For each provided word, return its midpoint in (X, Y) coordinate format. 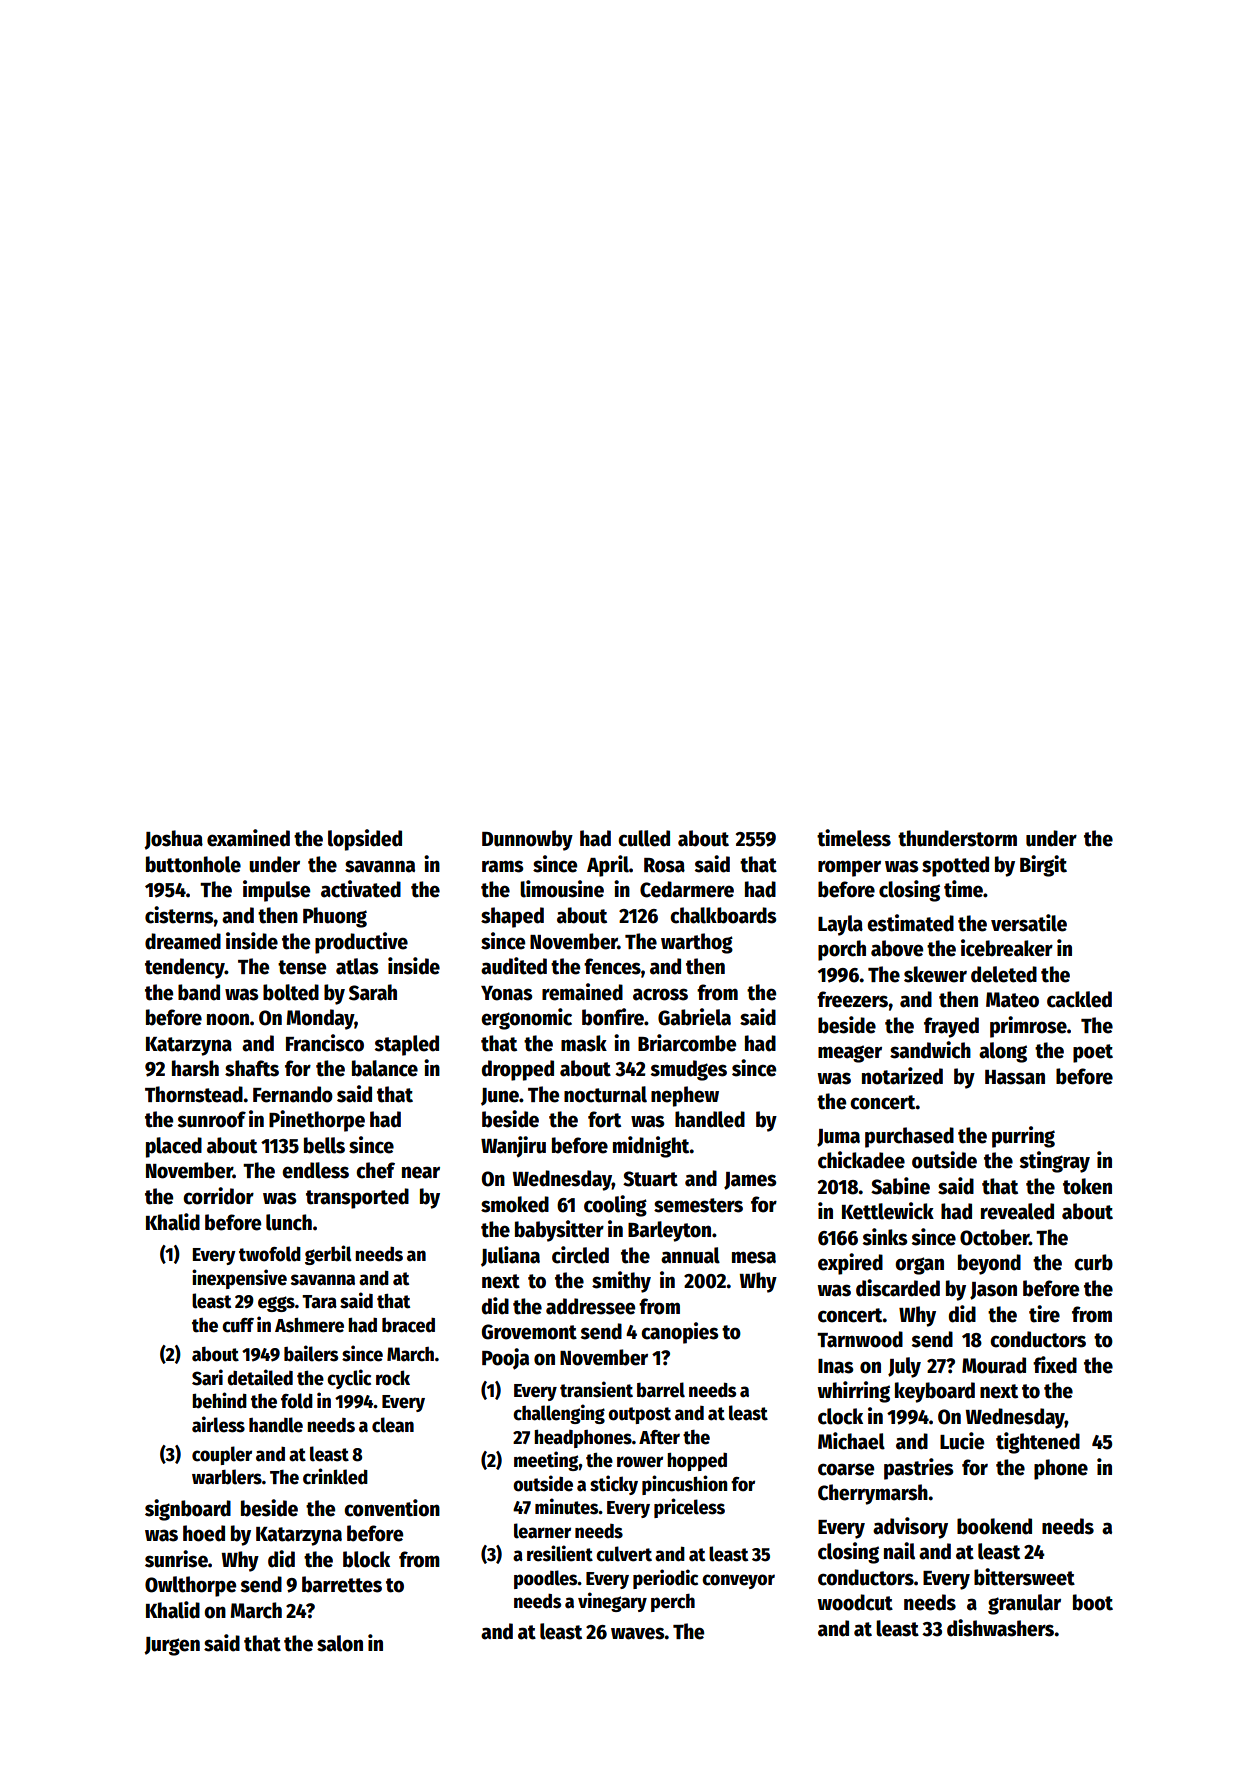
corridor (218, 1196)
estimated (910, 923)
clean (393, 1425)
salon (340, 1643)
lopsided (365, 840)
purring (1023, 1137)
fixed (1055, 1365)
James (750, 1181)
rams (503, 866)
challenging (559, 1414)
